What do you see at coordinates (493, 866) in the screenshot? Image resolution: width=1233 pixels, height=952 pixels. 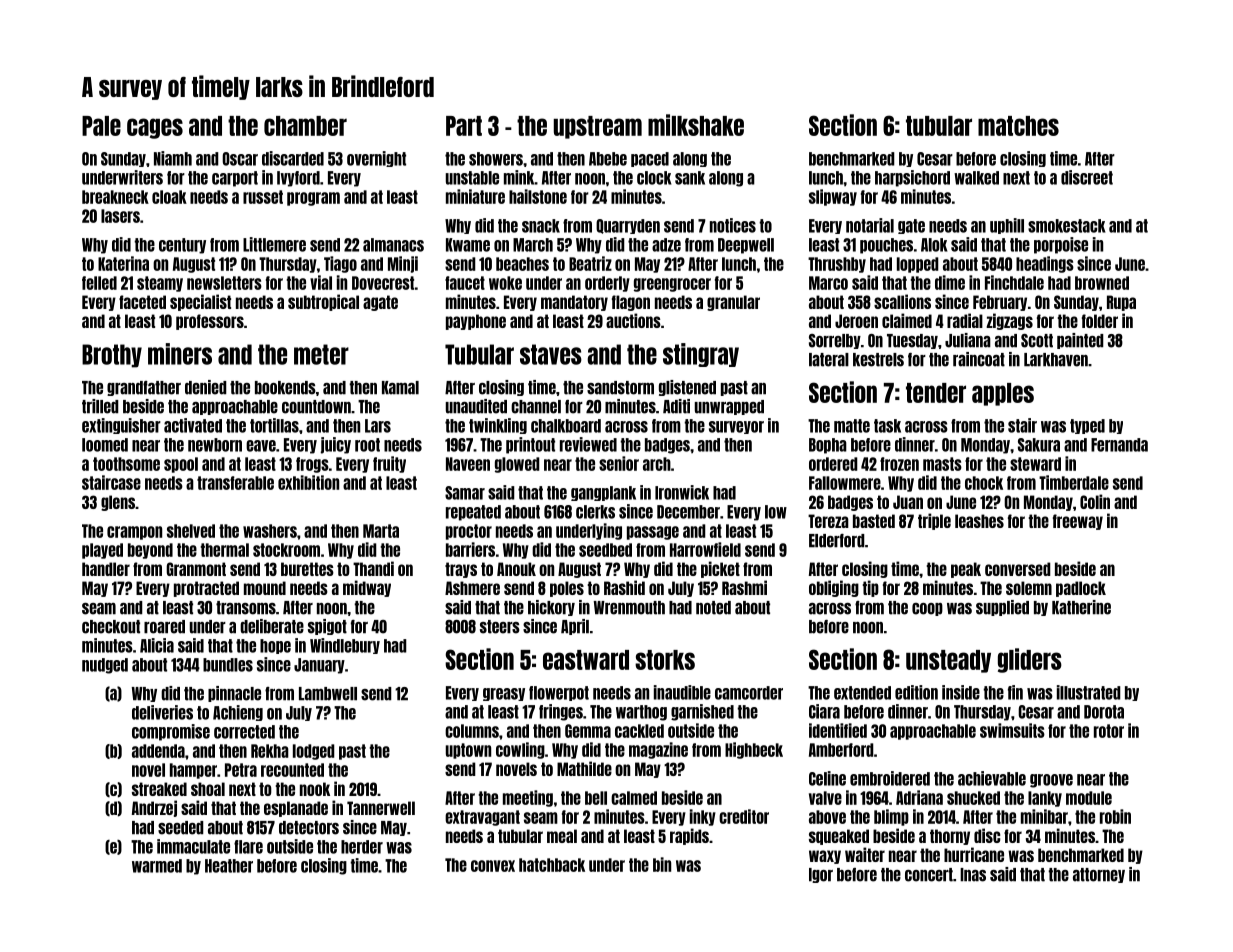 I see `convex` at bounding box center [493, 866].
